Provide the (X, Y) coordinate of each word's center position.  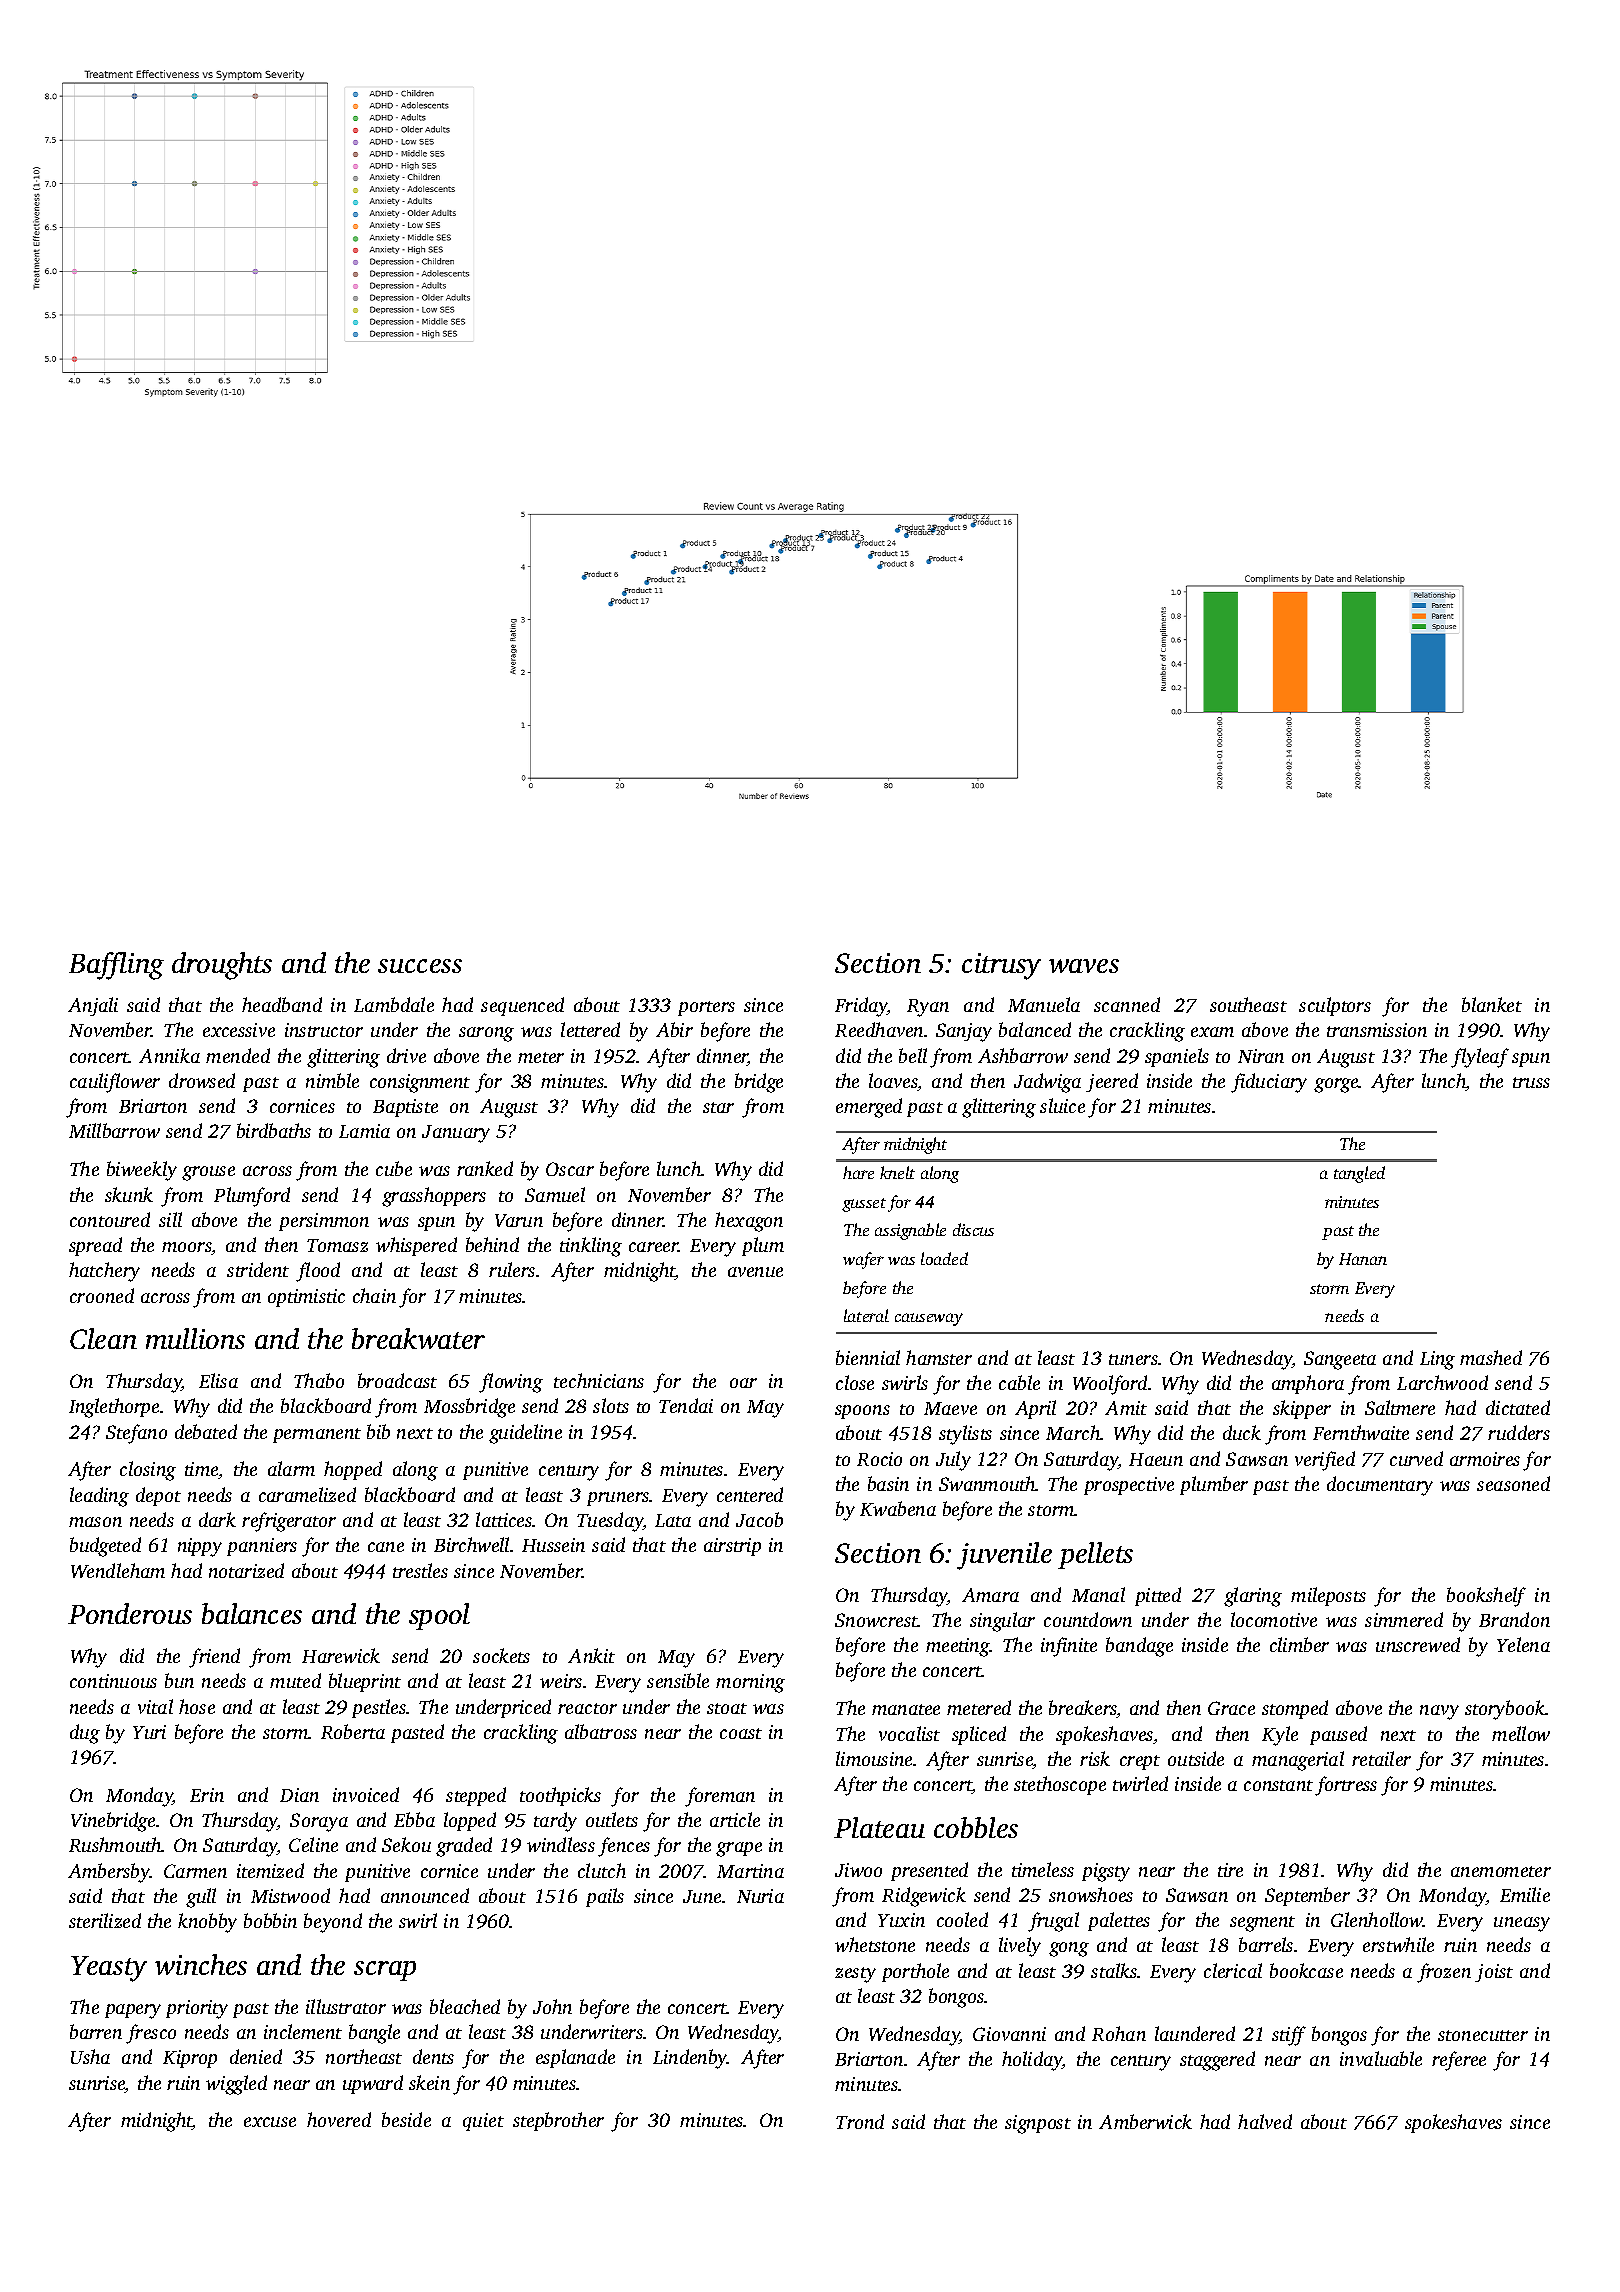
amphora (1308, 1384)
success (420, 966)
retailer (1381, 1758)
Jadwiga (1047, 1083)
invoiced (366, 1794)
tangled (1359, 1174)
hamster (939, 1357)
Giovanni (1009, 2034)
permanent (317, 1435)
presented (929, 1871)
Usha (90, 2056)
